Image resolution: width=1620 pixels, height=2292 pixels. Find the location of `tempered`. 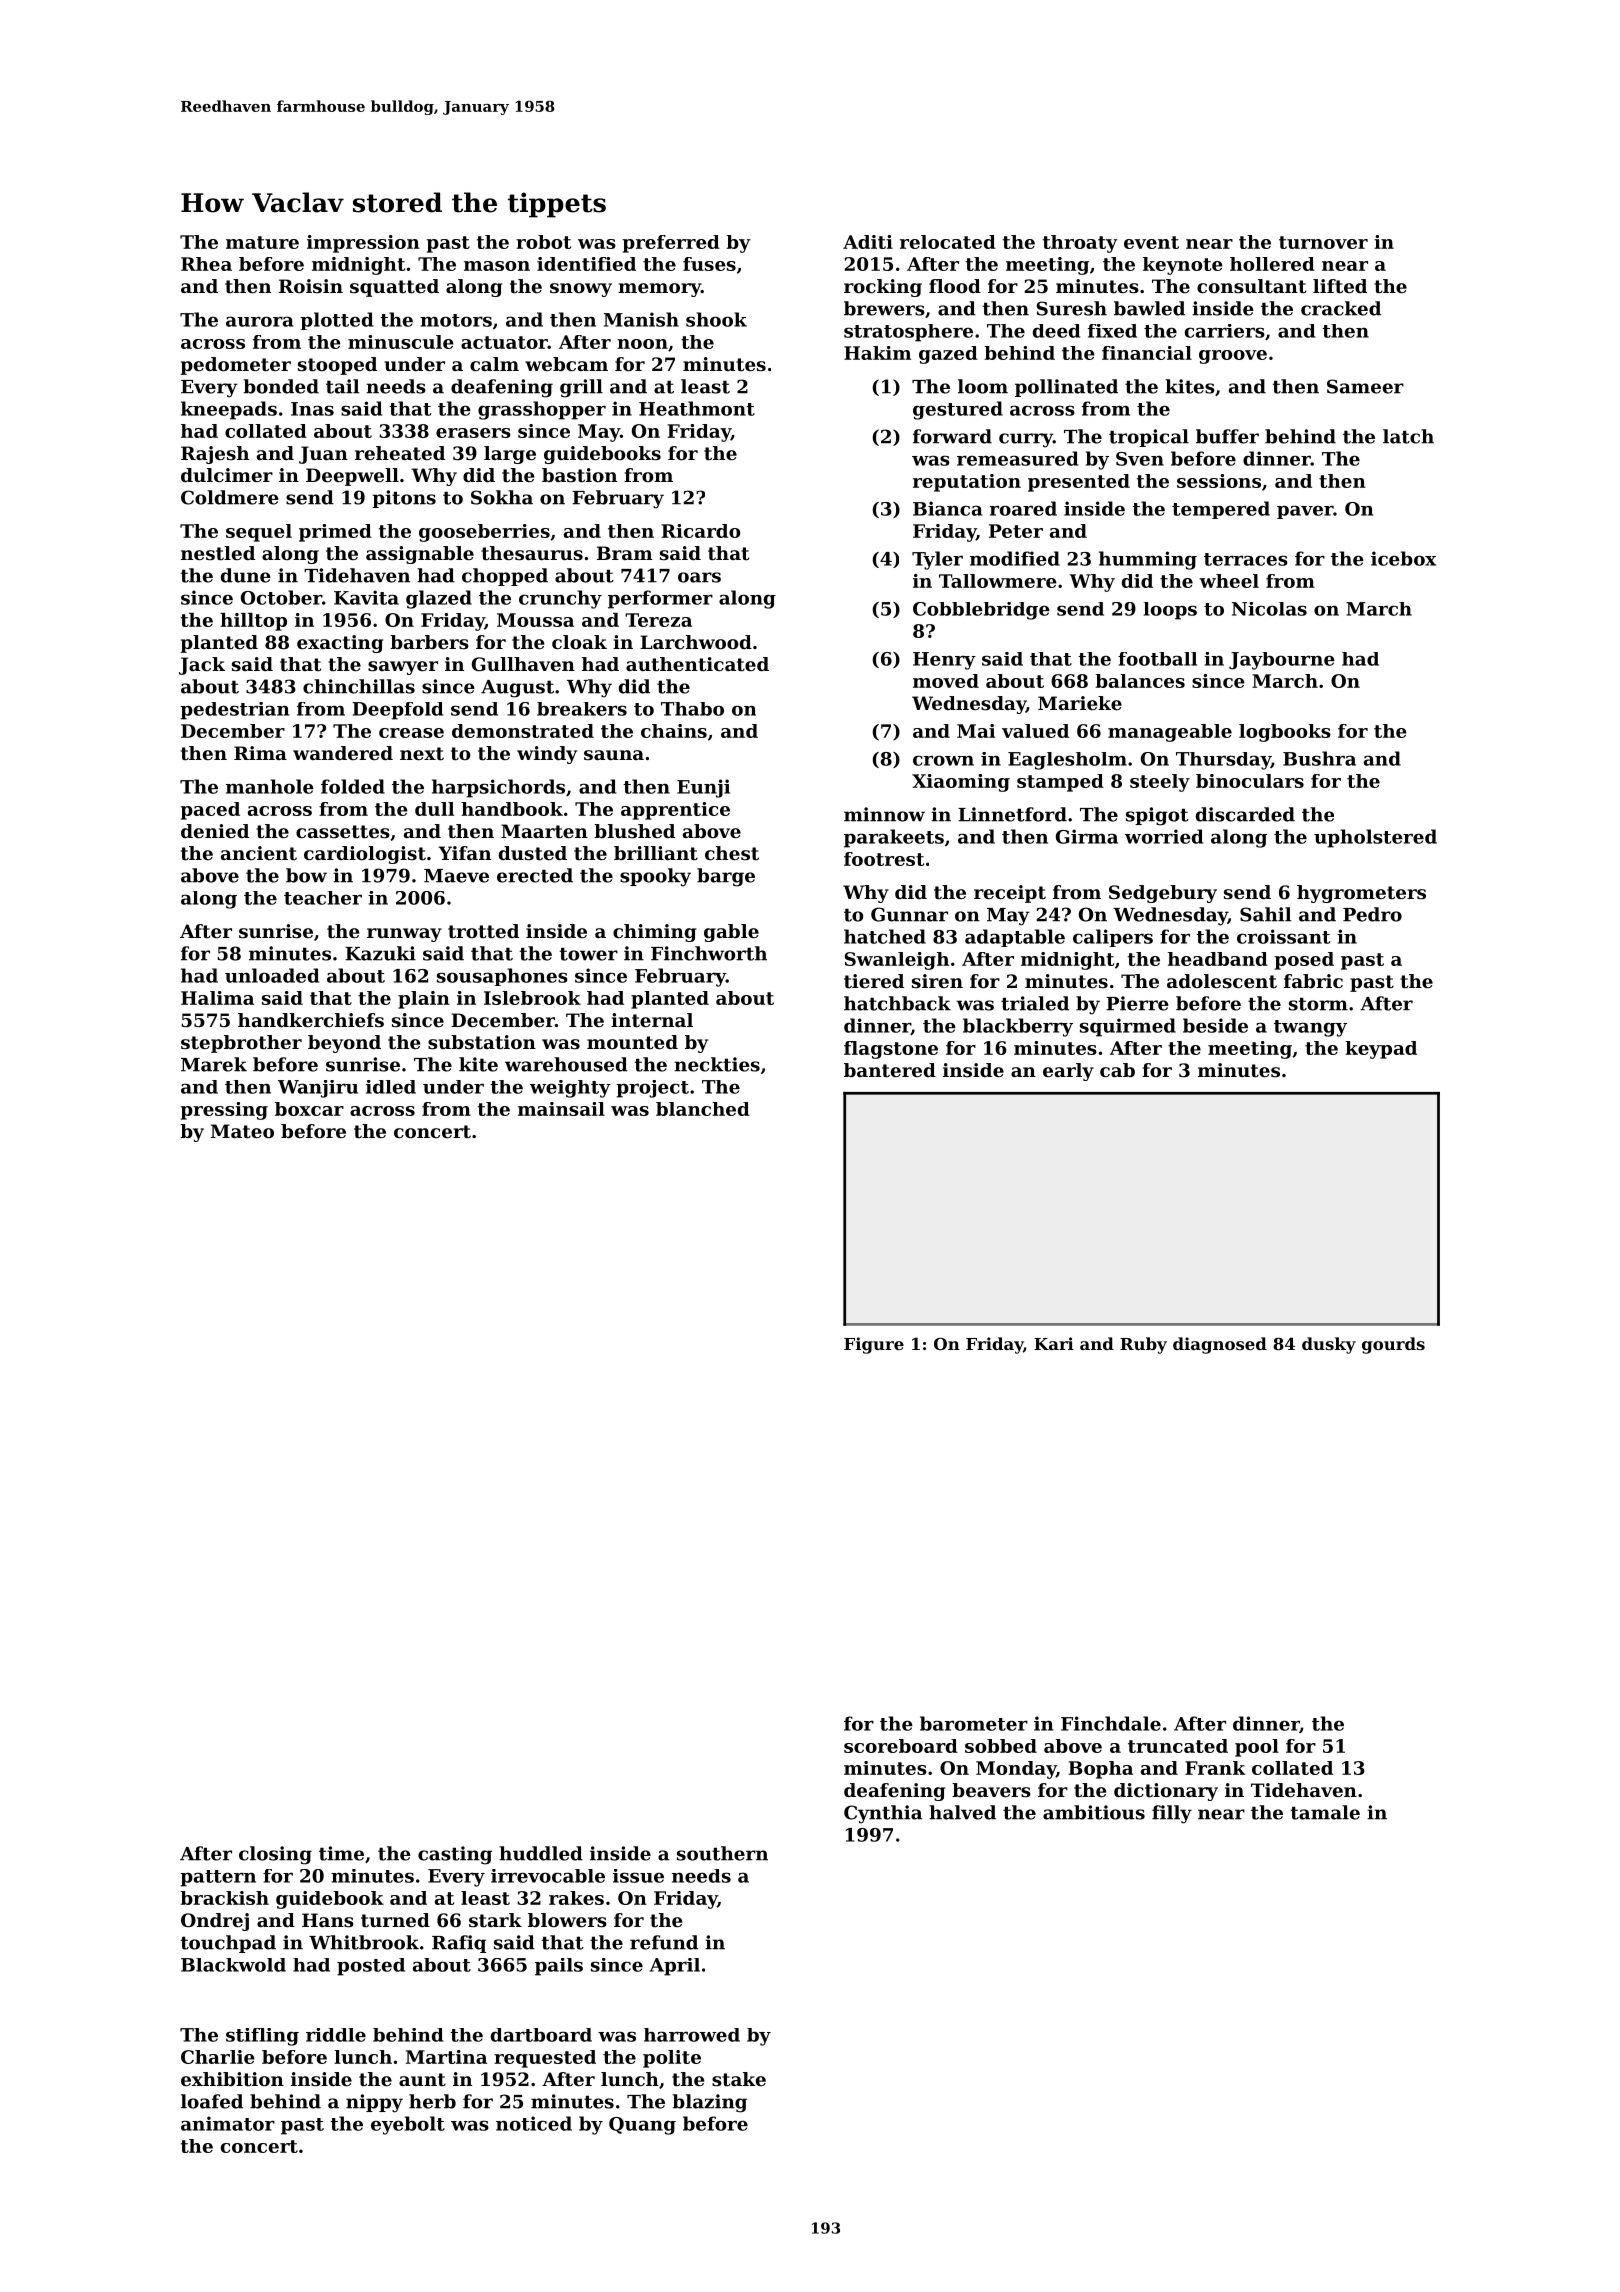

tempered is located at coordinates (1221, 510).
